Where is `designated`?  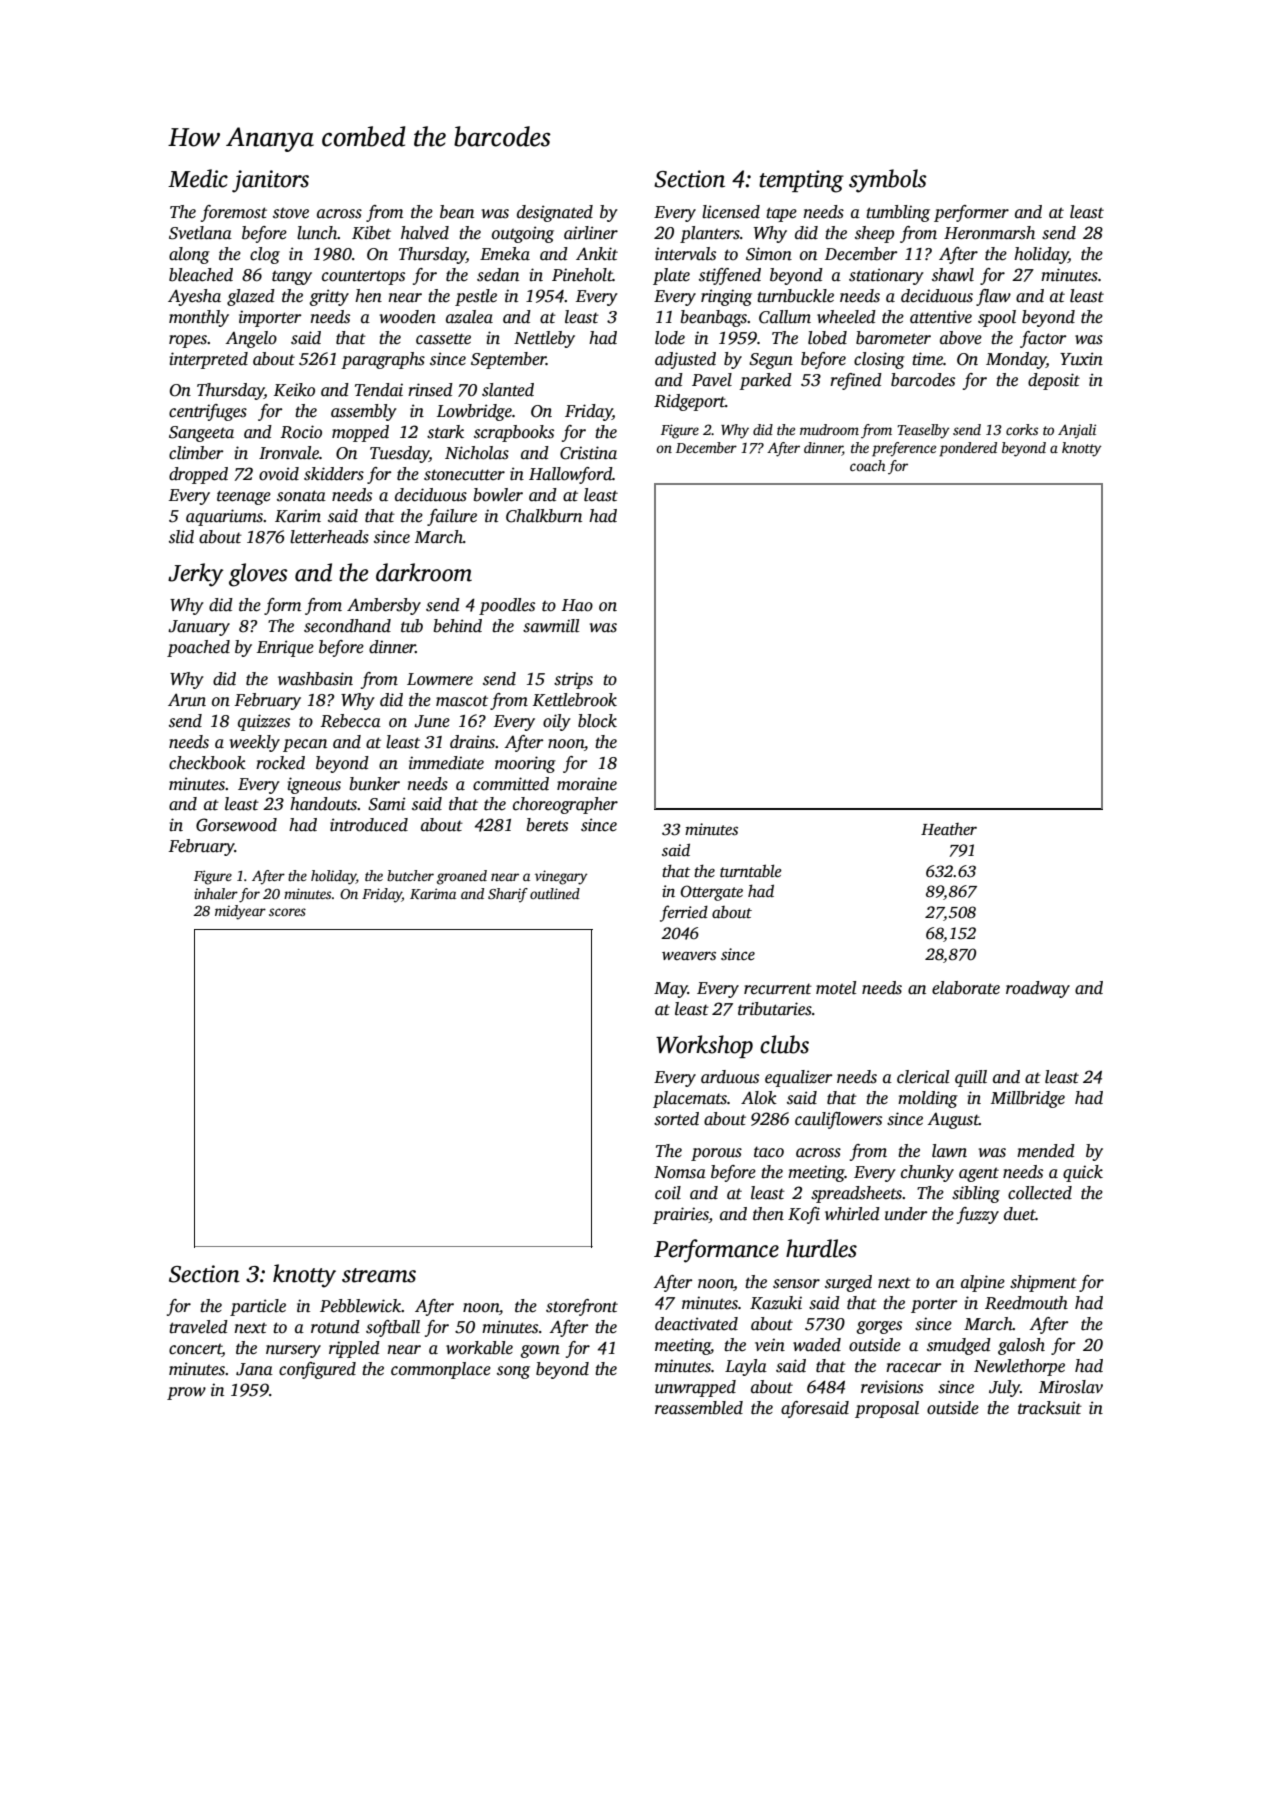
designated is located at coordinates (555, 213).
